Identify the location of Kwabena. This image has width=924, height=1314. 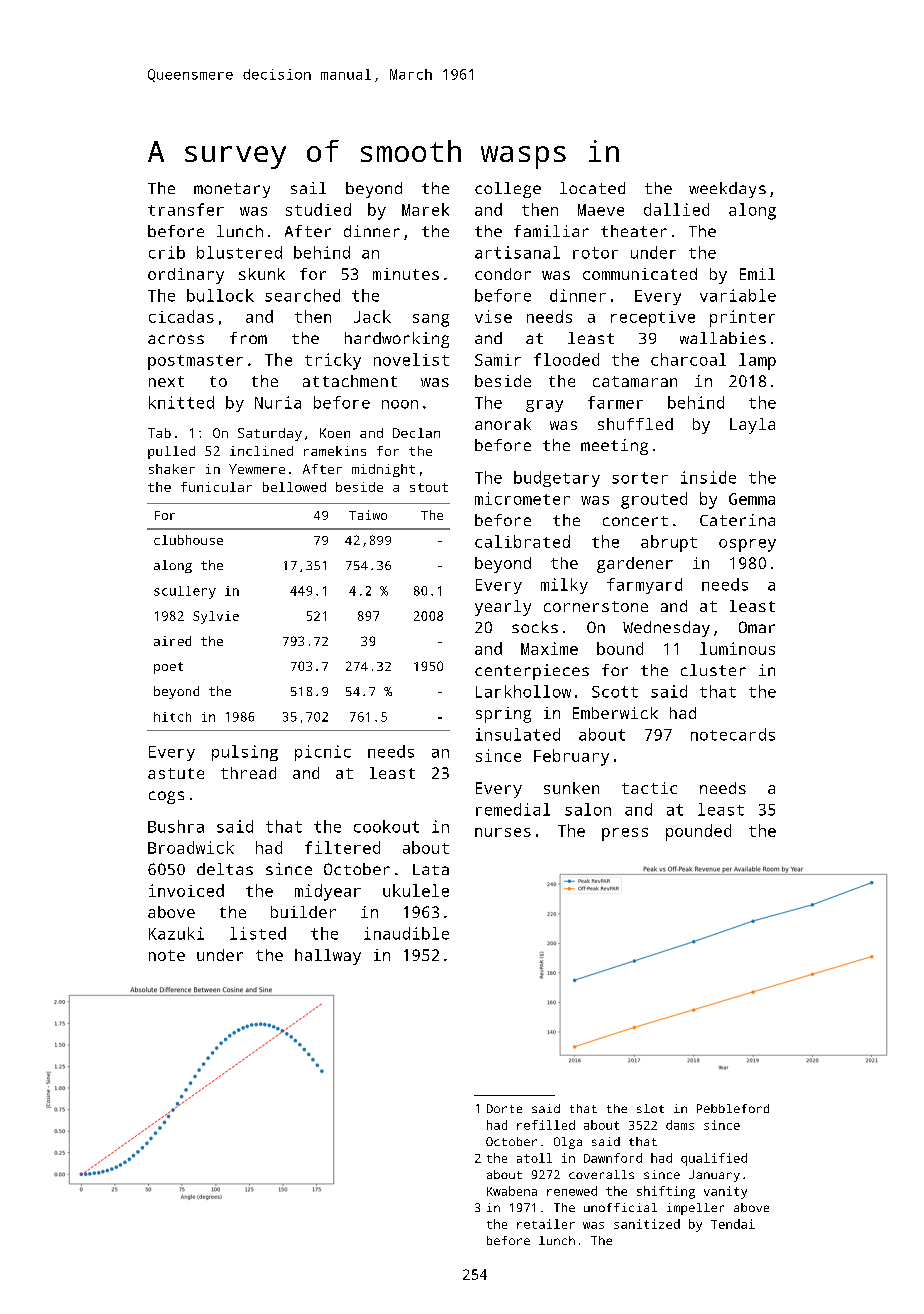
(512, 1191).
